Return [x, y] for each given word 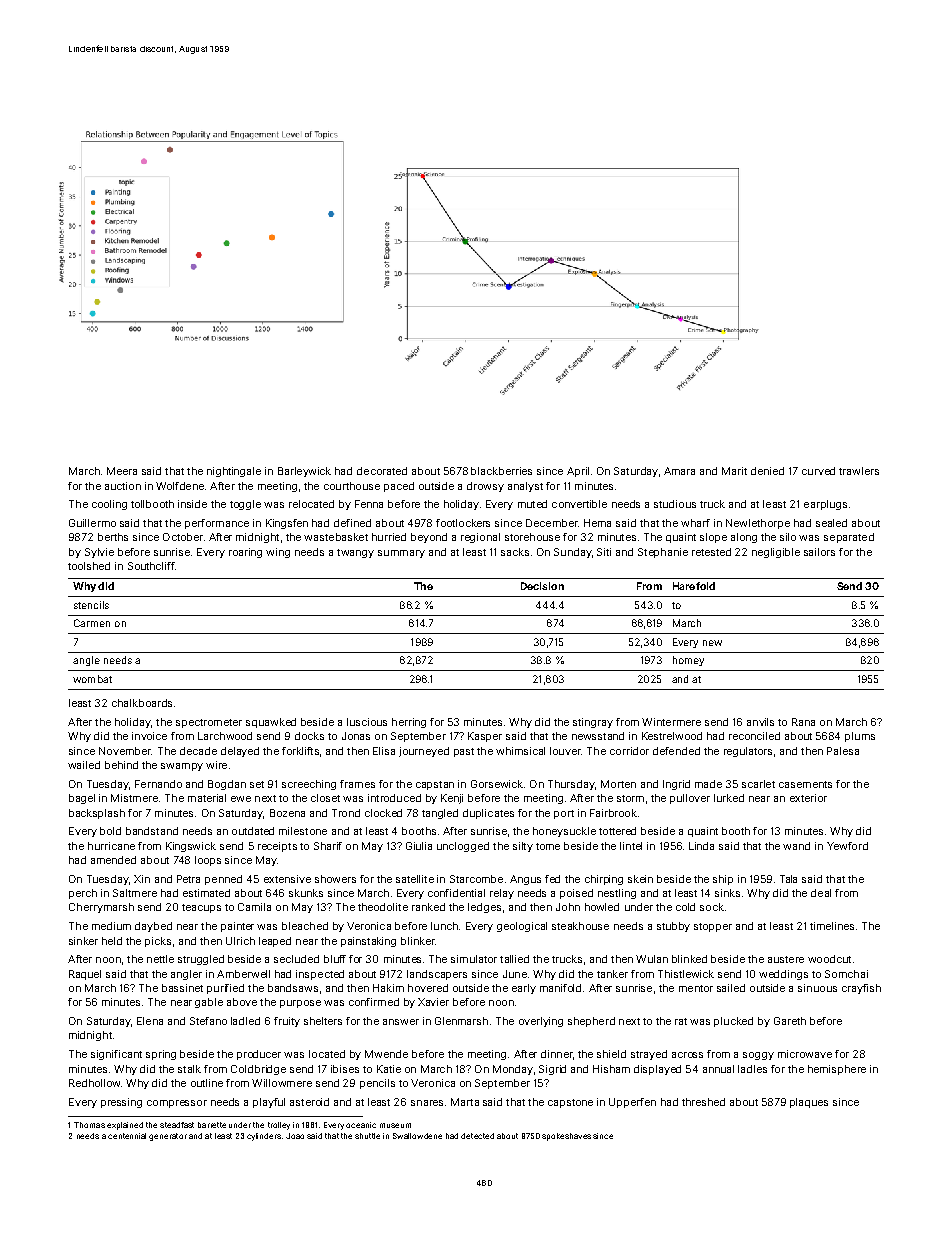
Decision [542, 586]
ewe [241, 799]
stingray [593, 723]
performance [217, 524]
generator [168, 1137]
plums [860, 737]
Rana [803, 722]
